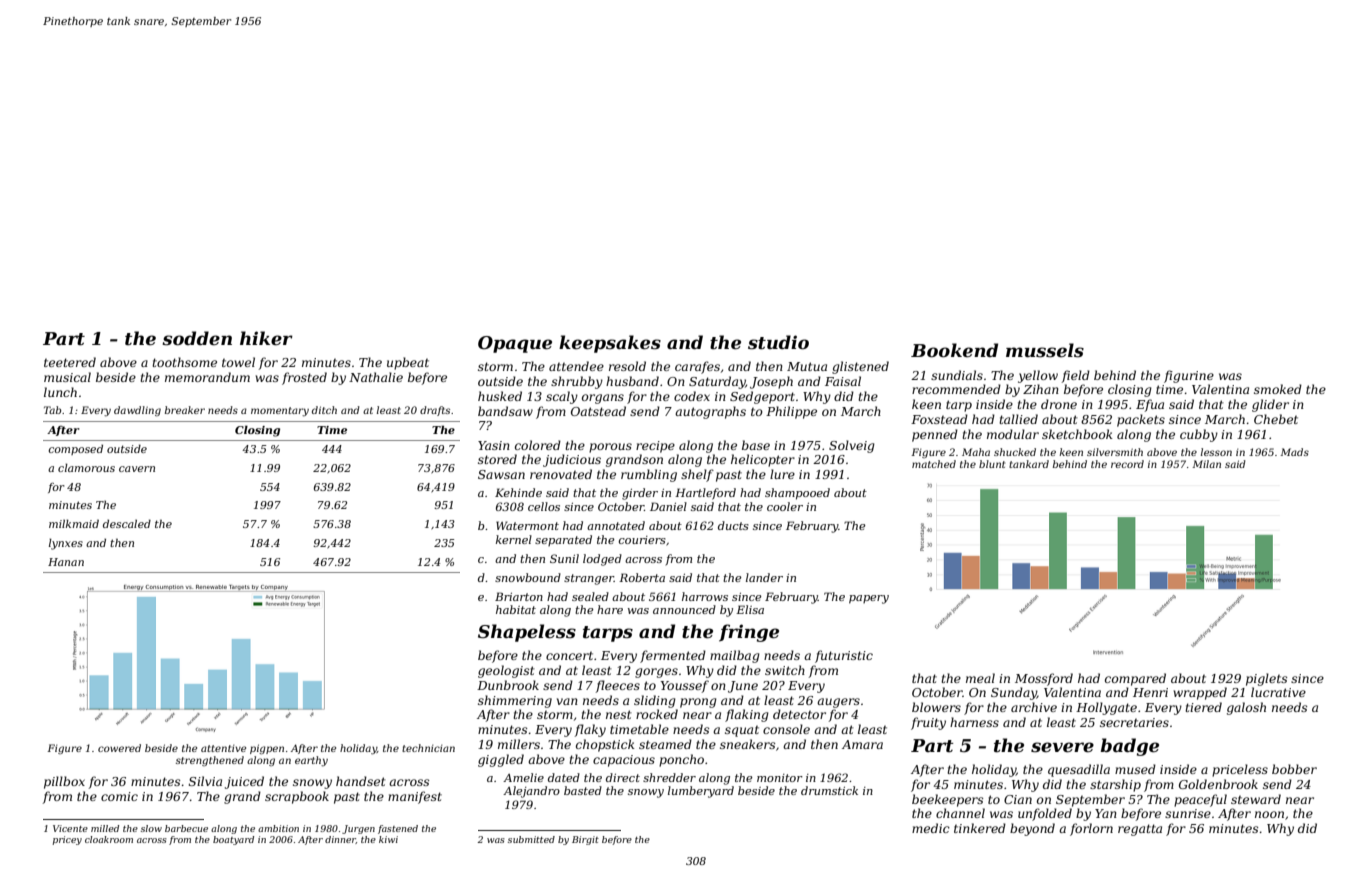  Describe the element at coordinates (1127, 464) in the screenshot. I see `record` at that location.
